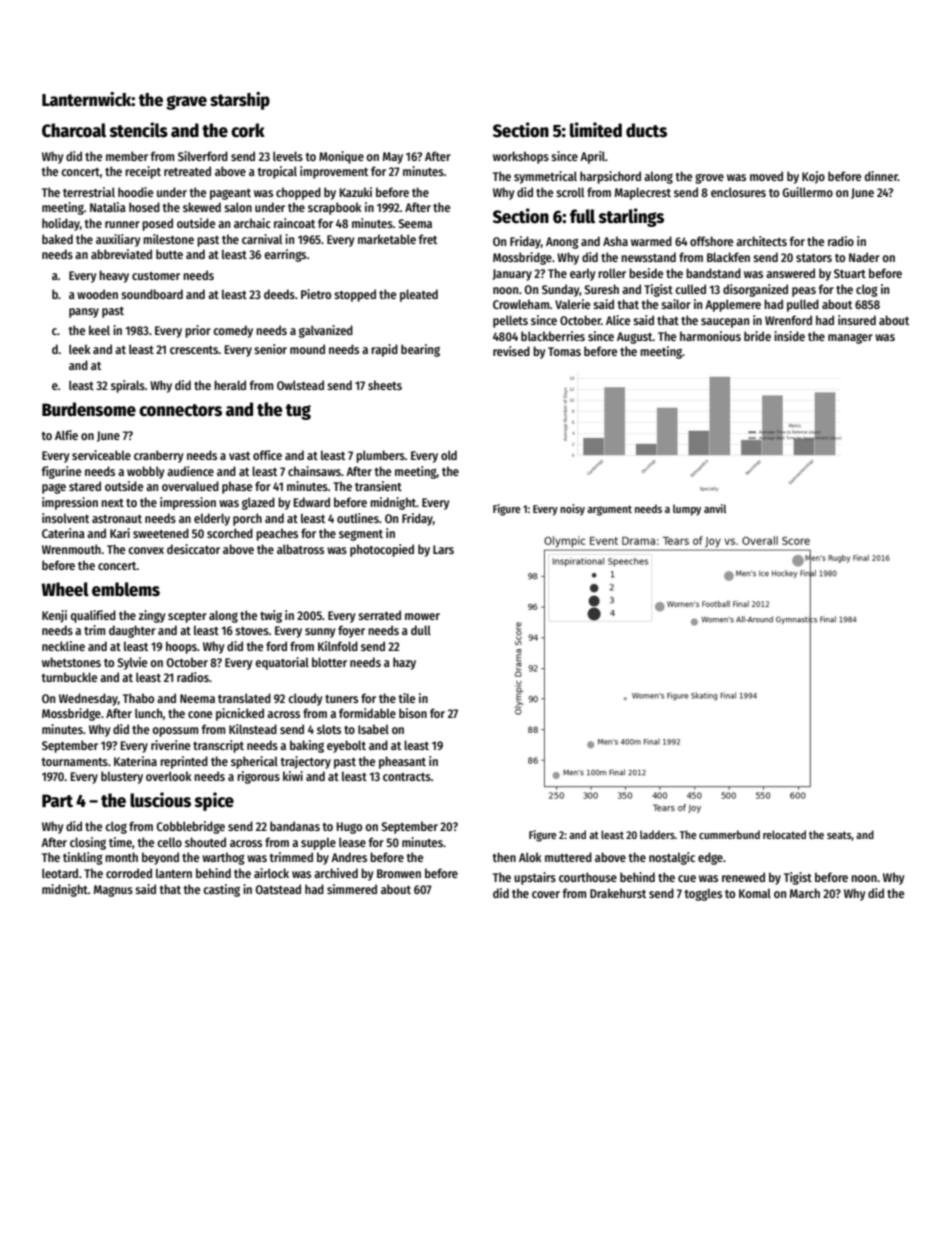 The width and height of the document is (952, 1233). What do you see at coordinates (248, 130) in the document?
I see `cork` at bounding box center [248, 130].
